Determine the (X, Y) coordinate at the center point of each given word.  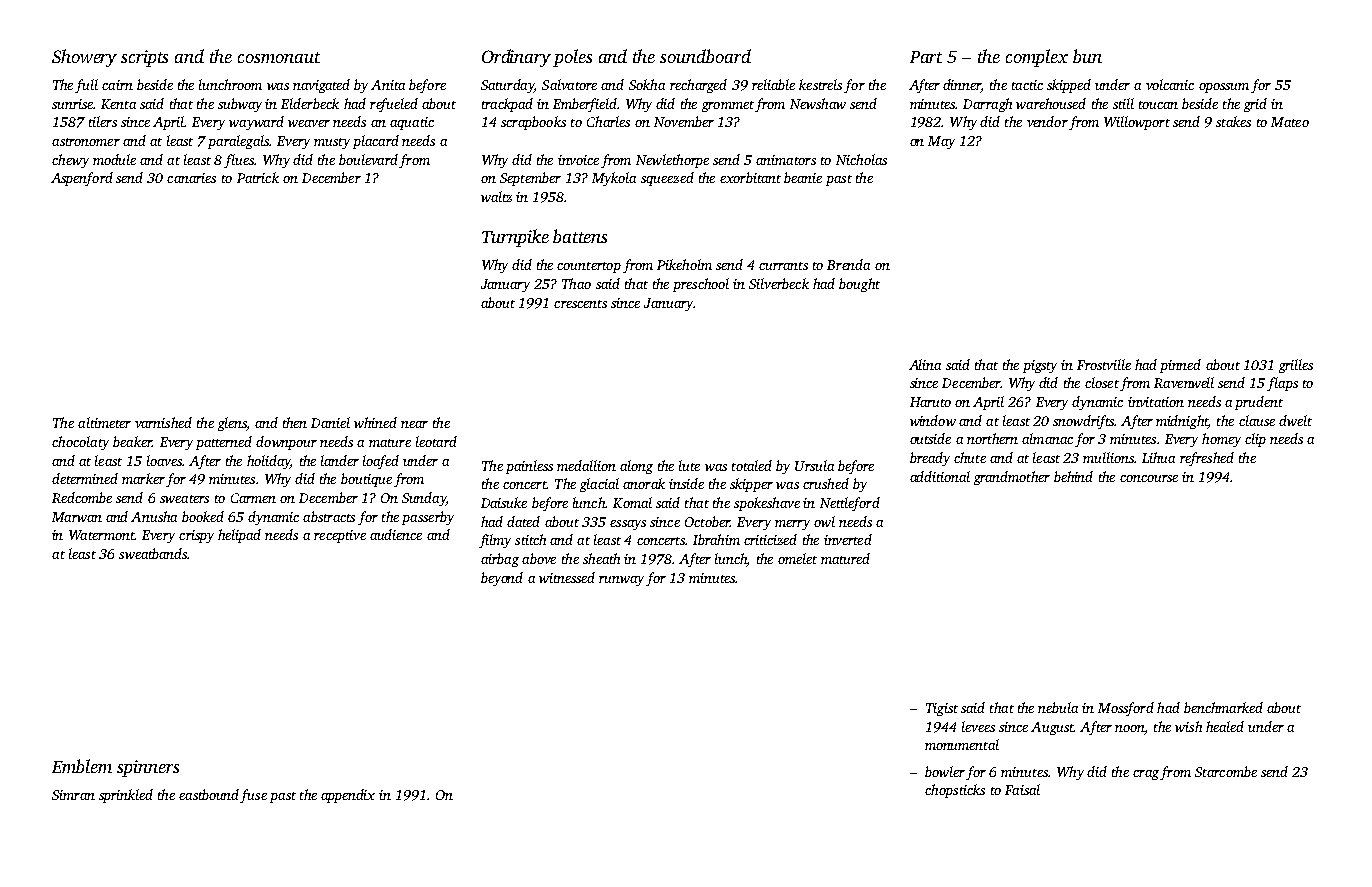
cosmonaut (279, 57)
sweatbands (153, 553)
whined (375, 422)
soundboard (705, 56)
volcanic (1170, 84)
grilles (1296, 366)
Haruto (930, 402)
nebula (1058, 707)
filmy (495, 541)
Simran (73, 795)
